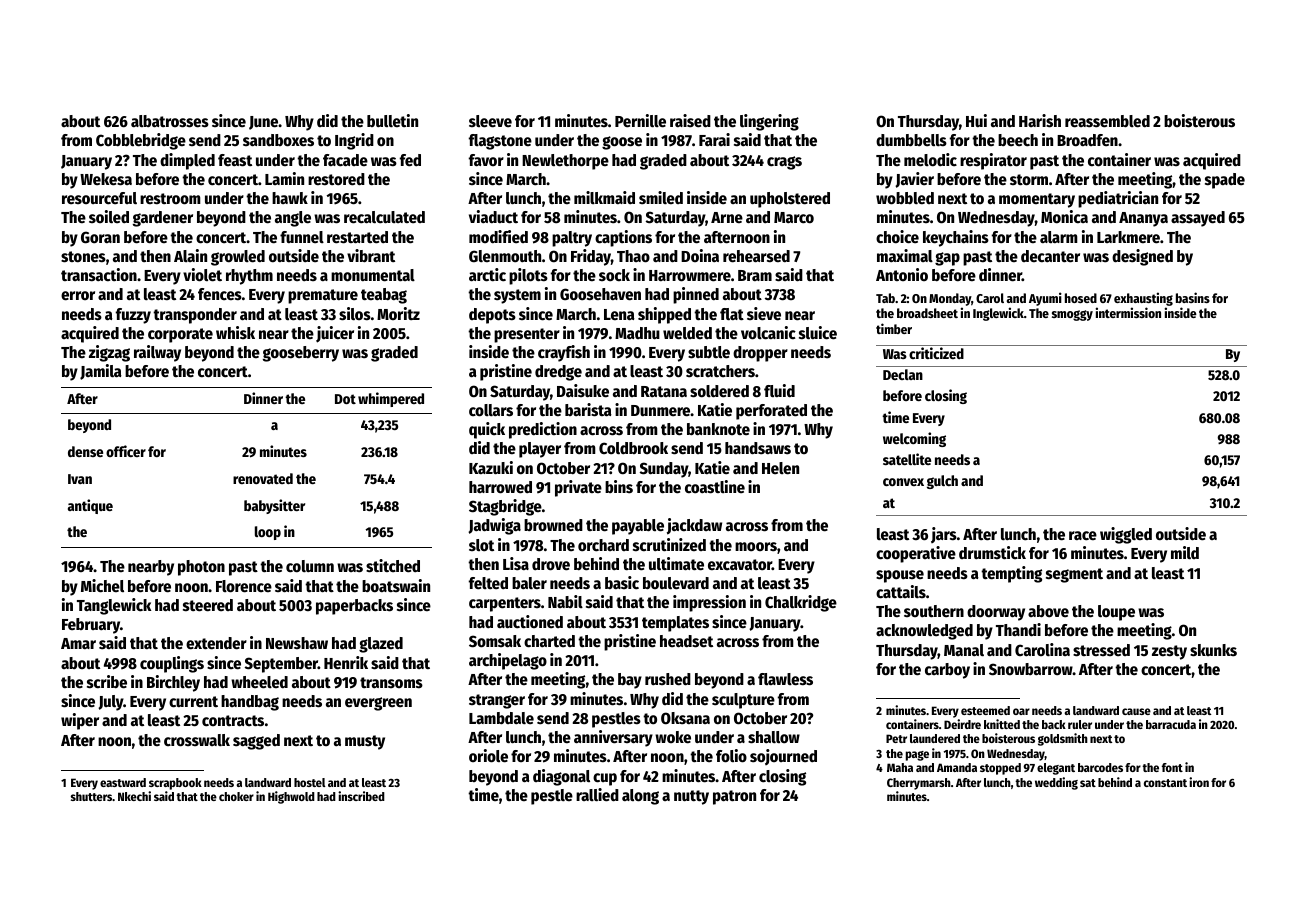  Describe the element at coordinates (495, 641) in the screenshot. I see `Somsak` at that location.
